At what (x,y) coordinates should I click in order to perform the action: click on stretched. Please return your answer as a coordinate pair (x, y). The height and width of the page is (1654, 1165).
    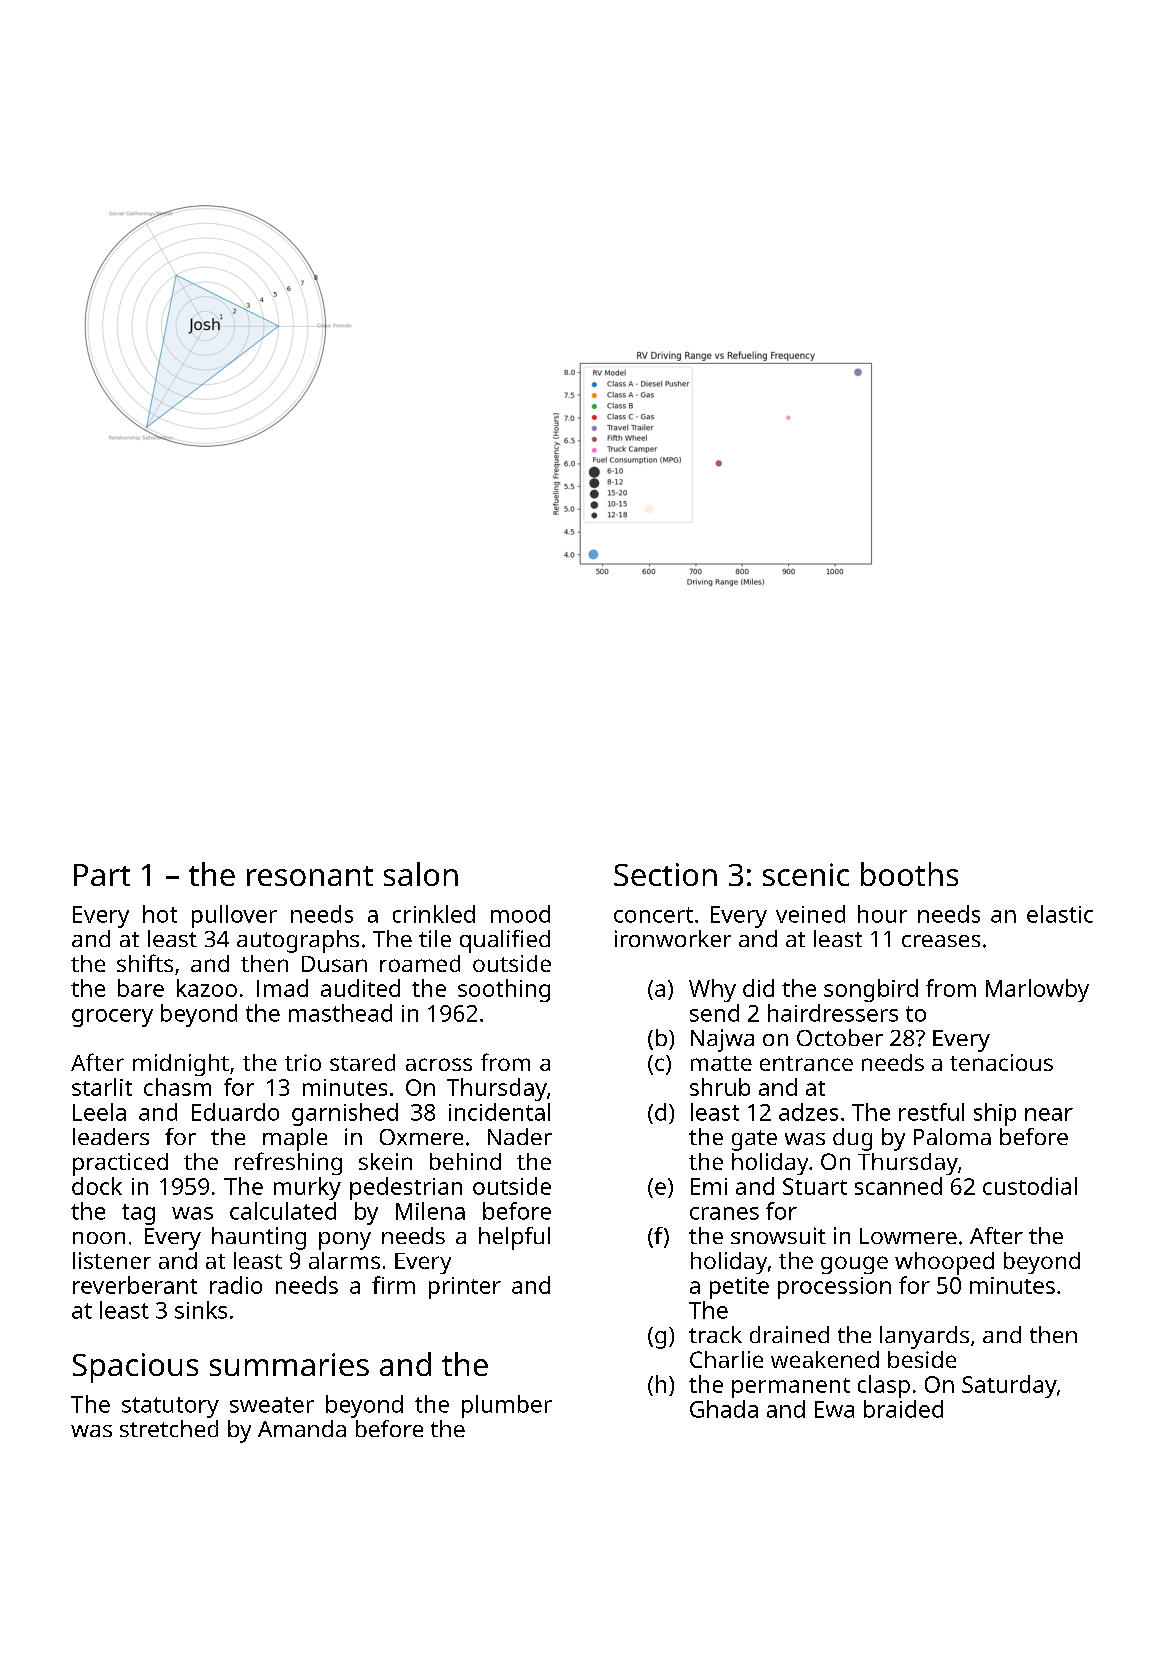
    Looking at the image, I should click on (169, 1428).
